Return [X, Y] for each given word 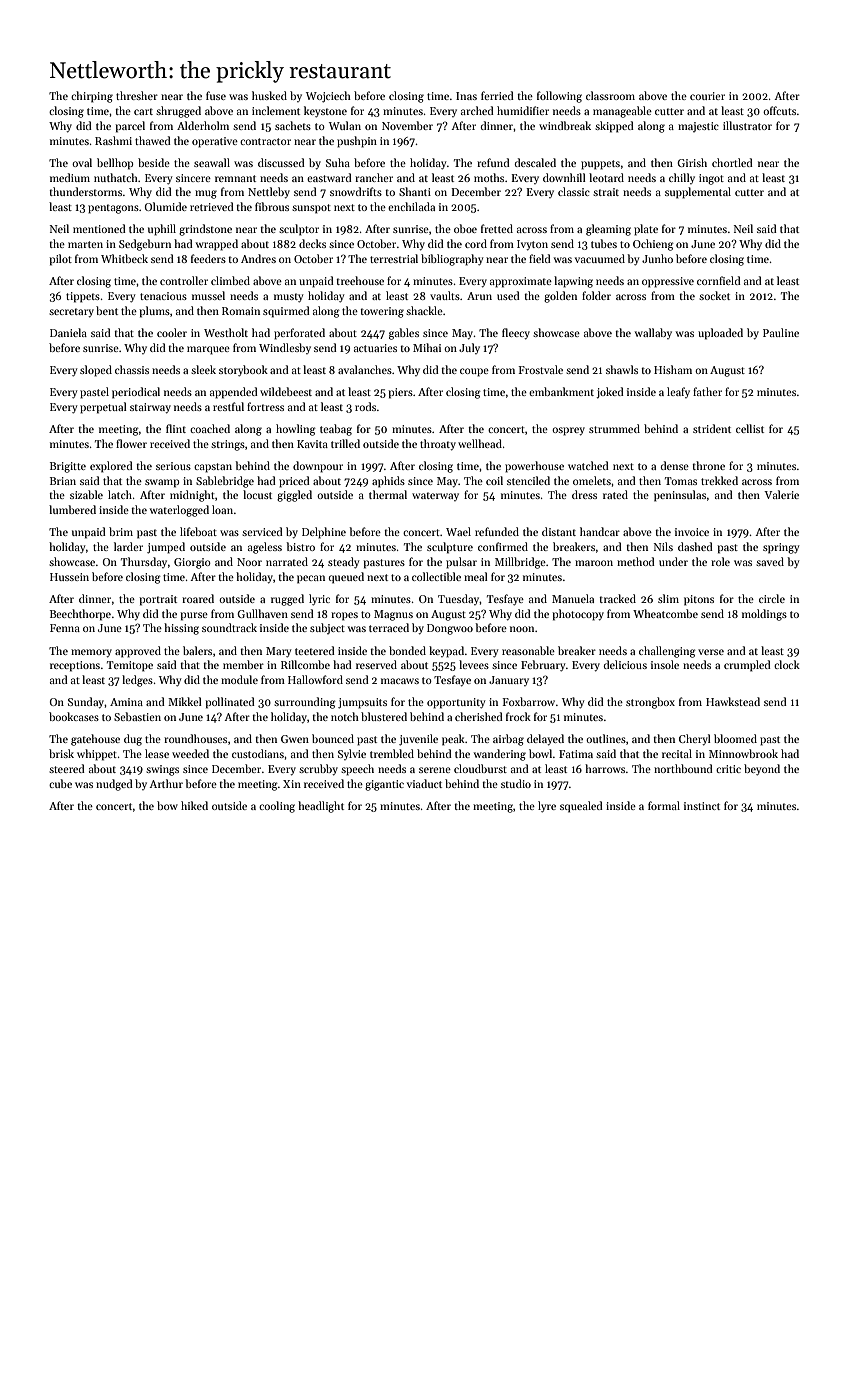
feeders [208, 258]
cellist [750, 428]
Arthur [166, 783]
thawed [153, 140]
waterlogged [179, 511]
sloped [96, 371]
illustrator [747, 125]
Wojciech [328, 97]
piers [401, 393]
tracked [618, 598]
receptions [75, 666]
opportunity [456, 703]
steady [344, 563]
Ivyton [532, 245]
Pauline [781, 332]
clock [787, 664]
